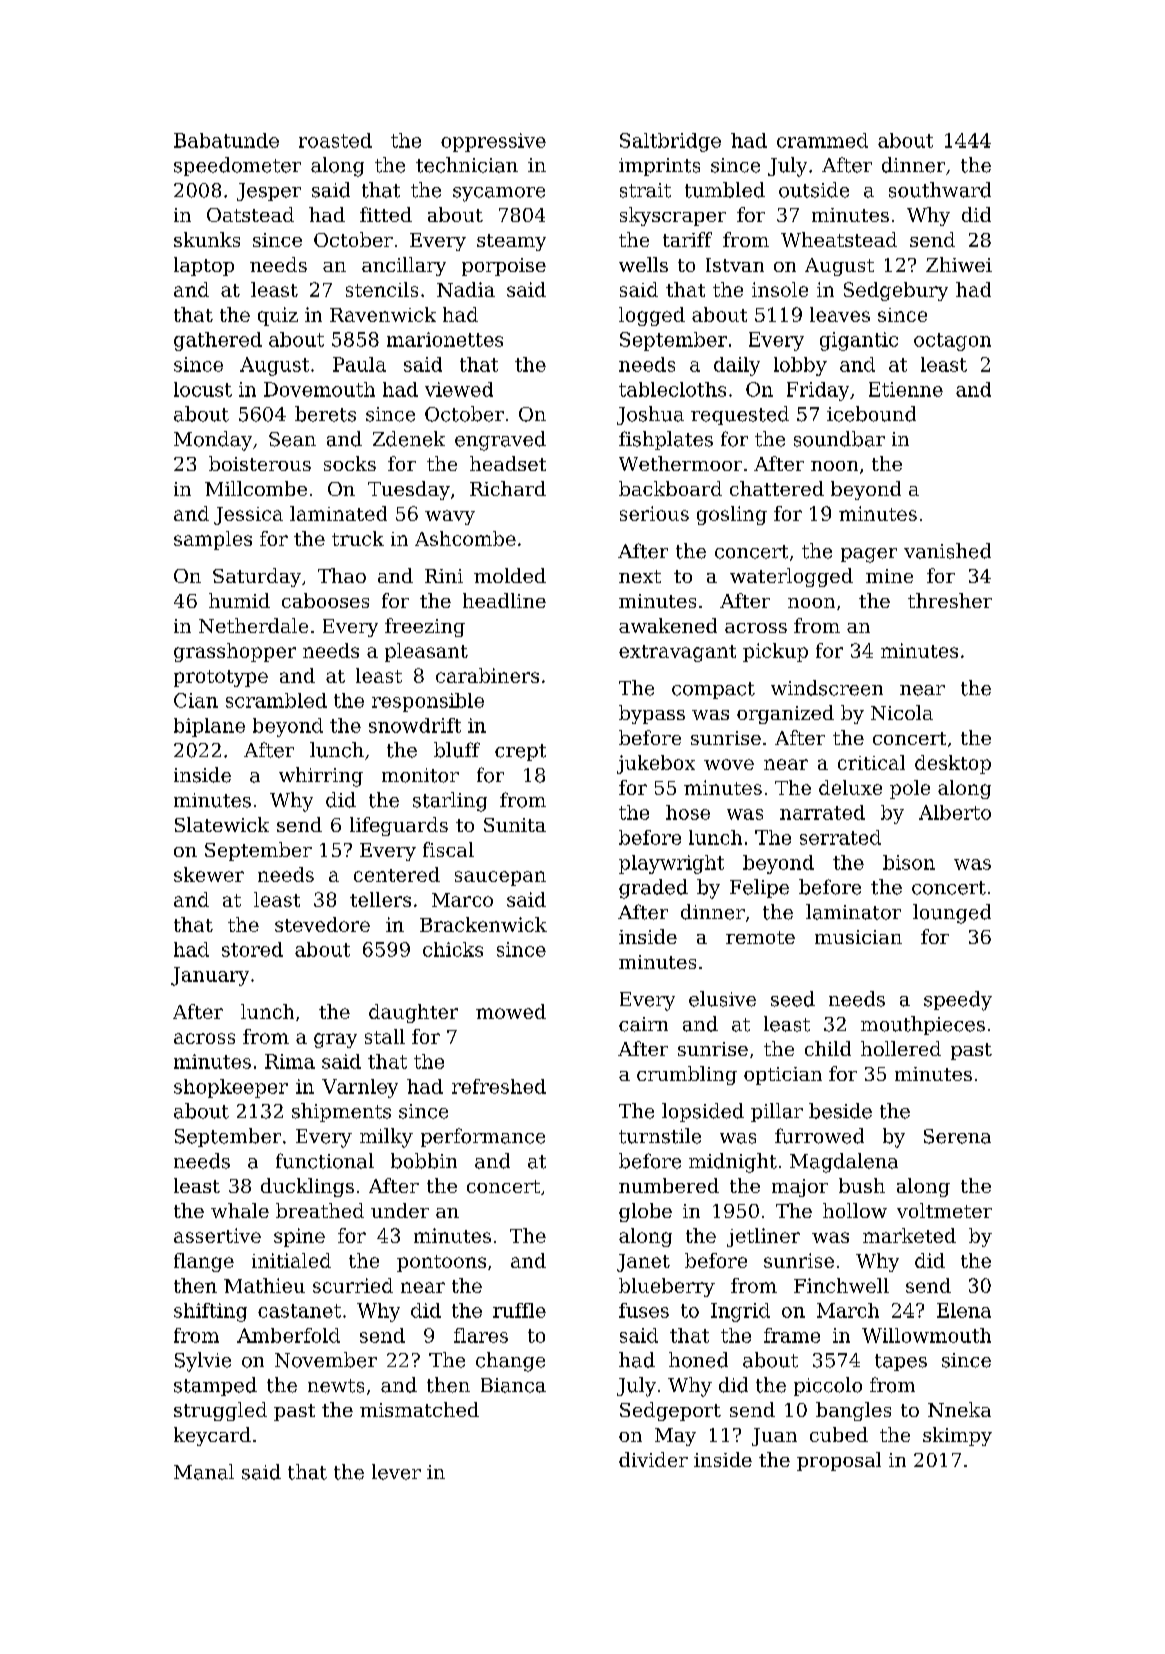  What do you see at coordinates (500, 441) in the screenshot?
I see `engraved` at bounding box center [500, 441].
